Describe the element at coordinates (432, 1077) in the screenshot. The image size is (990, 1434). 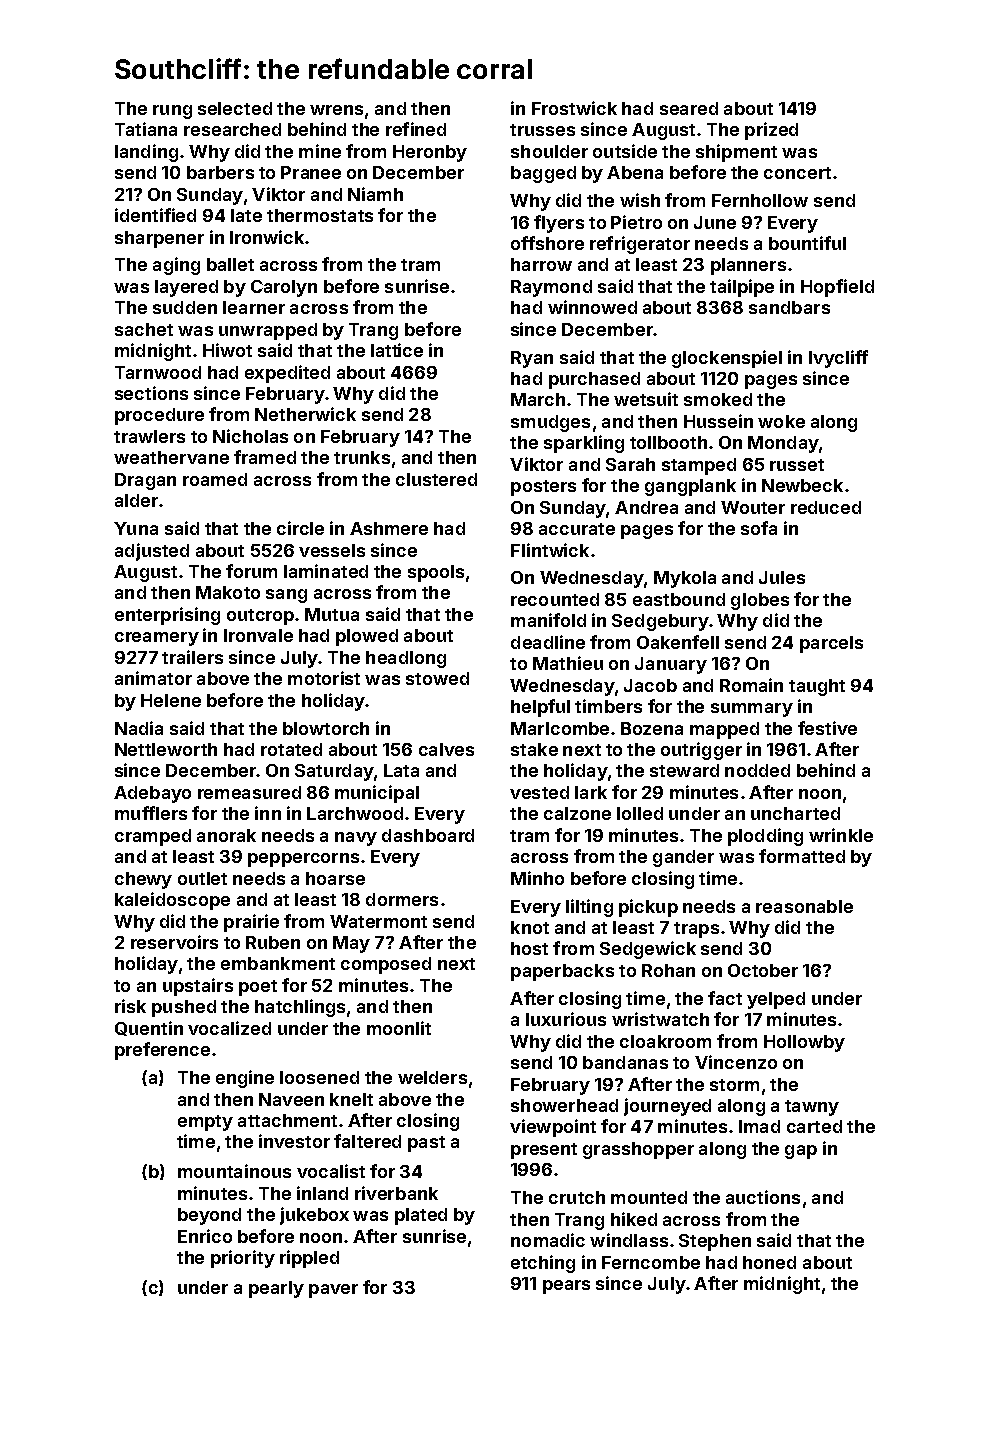
I see `welders` at that location.
